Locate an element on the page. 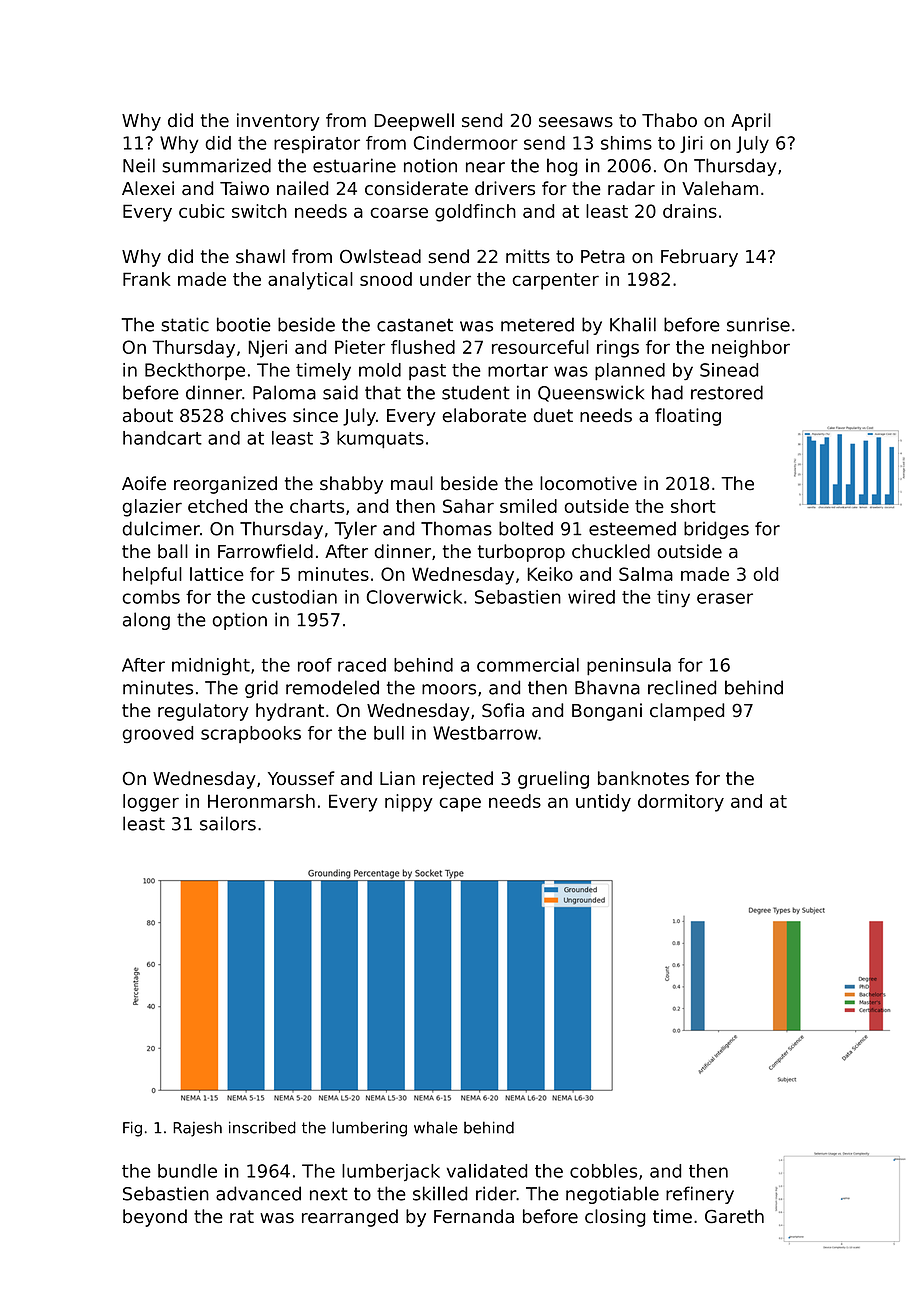  Youssef is located at coordinates (301, 778).
